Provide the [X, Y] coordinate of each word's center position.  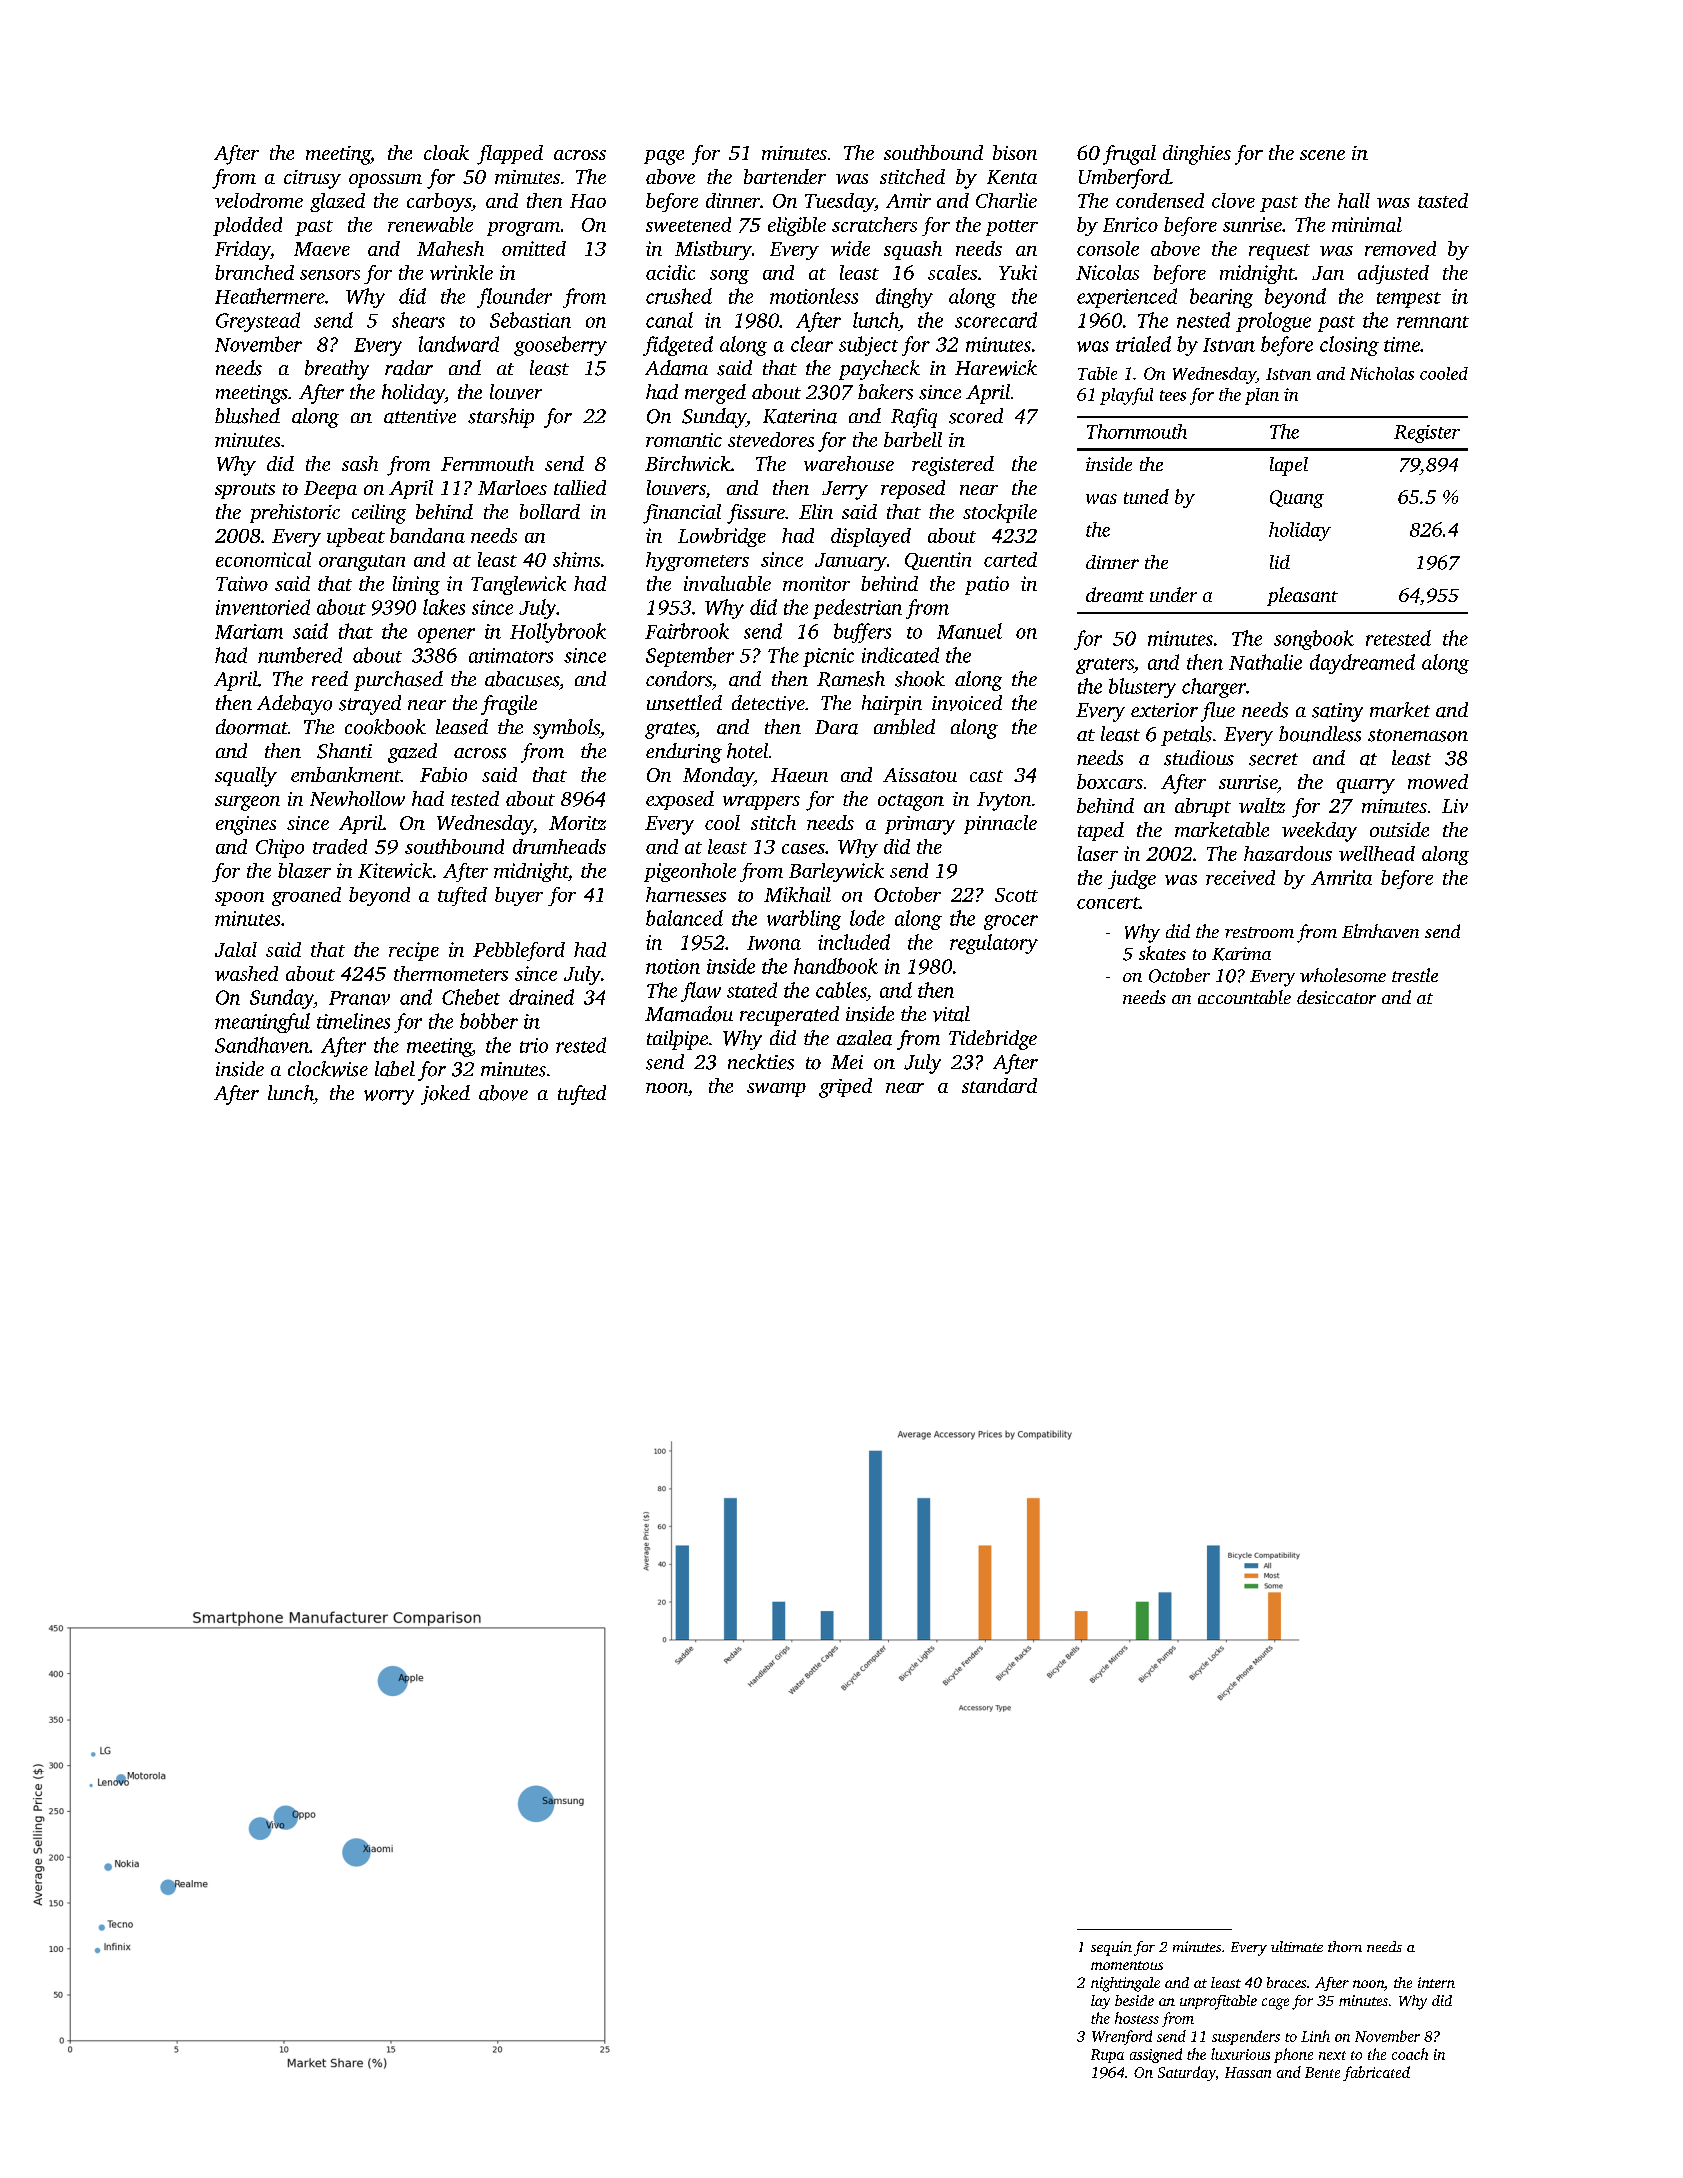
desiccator [1336, 997]
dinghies [1197, 155]
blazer [304, 870]
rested [581, 1045]
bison [1015, 152]
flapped [510, 155]
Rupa [1107, 2056]
